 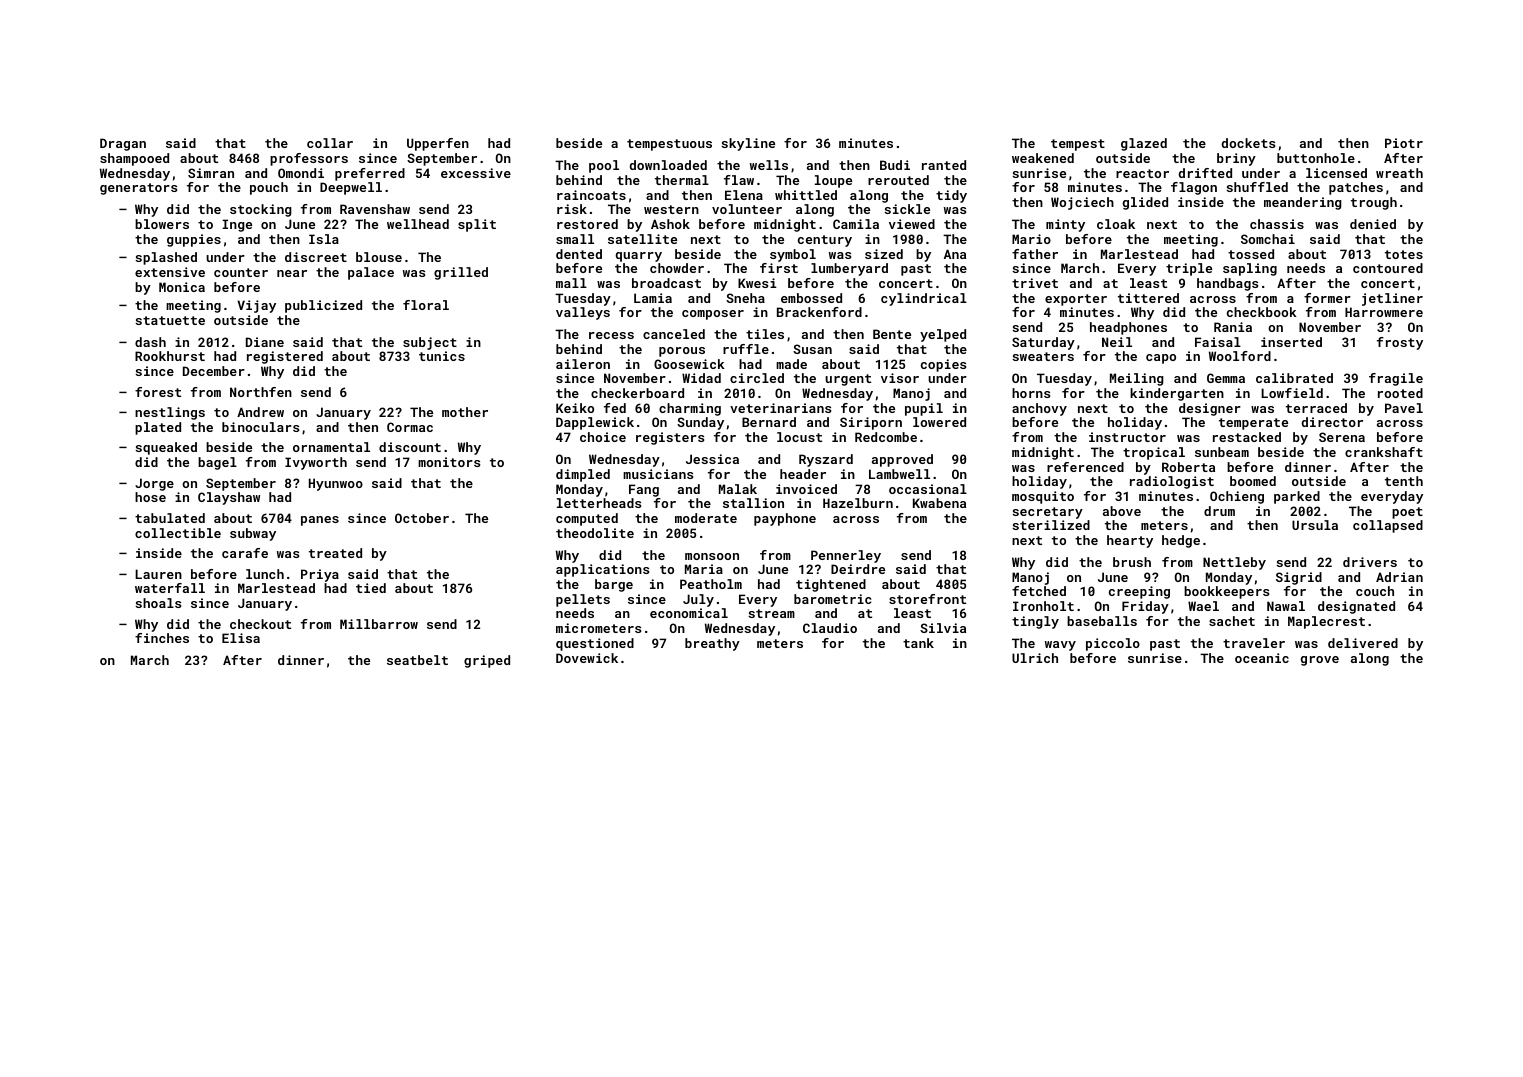 I want to click on tunics, so click(x=442, y=356).
